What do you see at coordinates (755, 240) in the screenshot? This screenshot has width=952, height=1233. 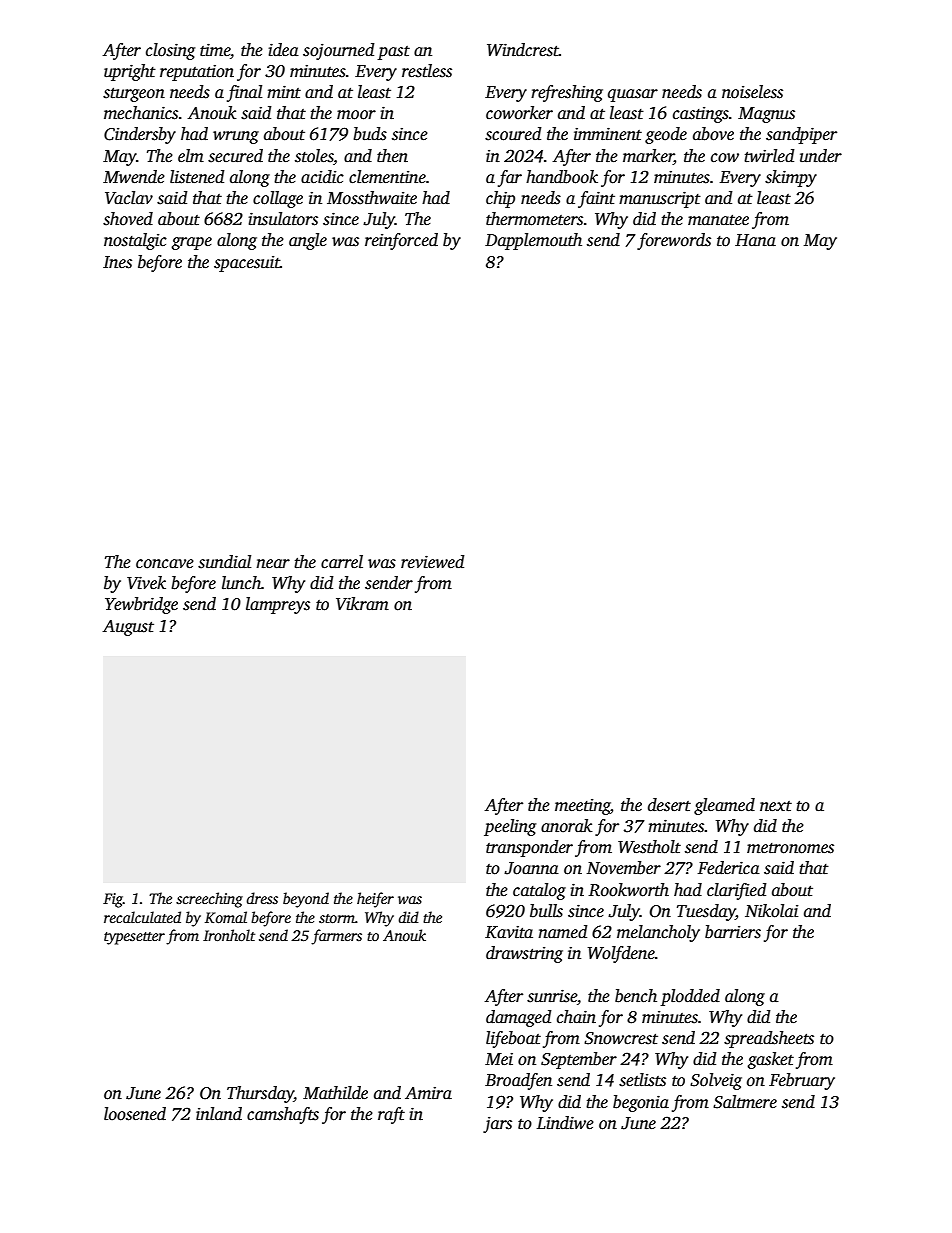 I see `Hana` at bounding box center [755, 240].
